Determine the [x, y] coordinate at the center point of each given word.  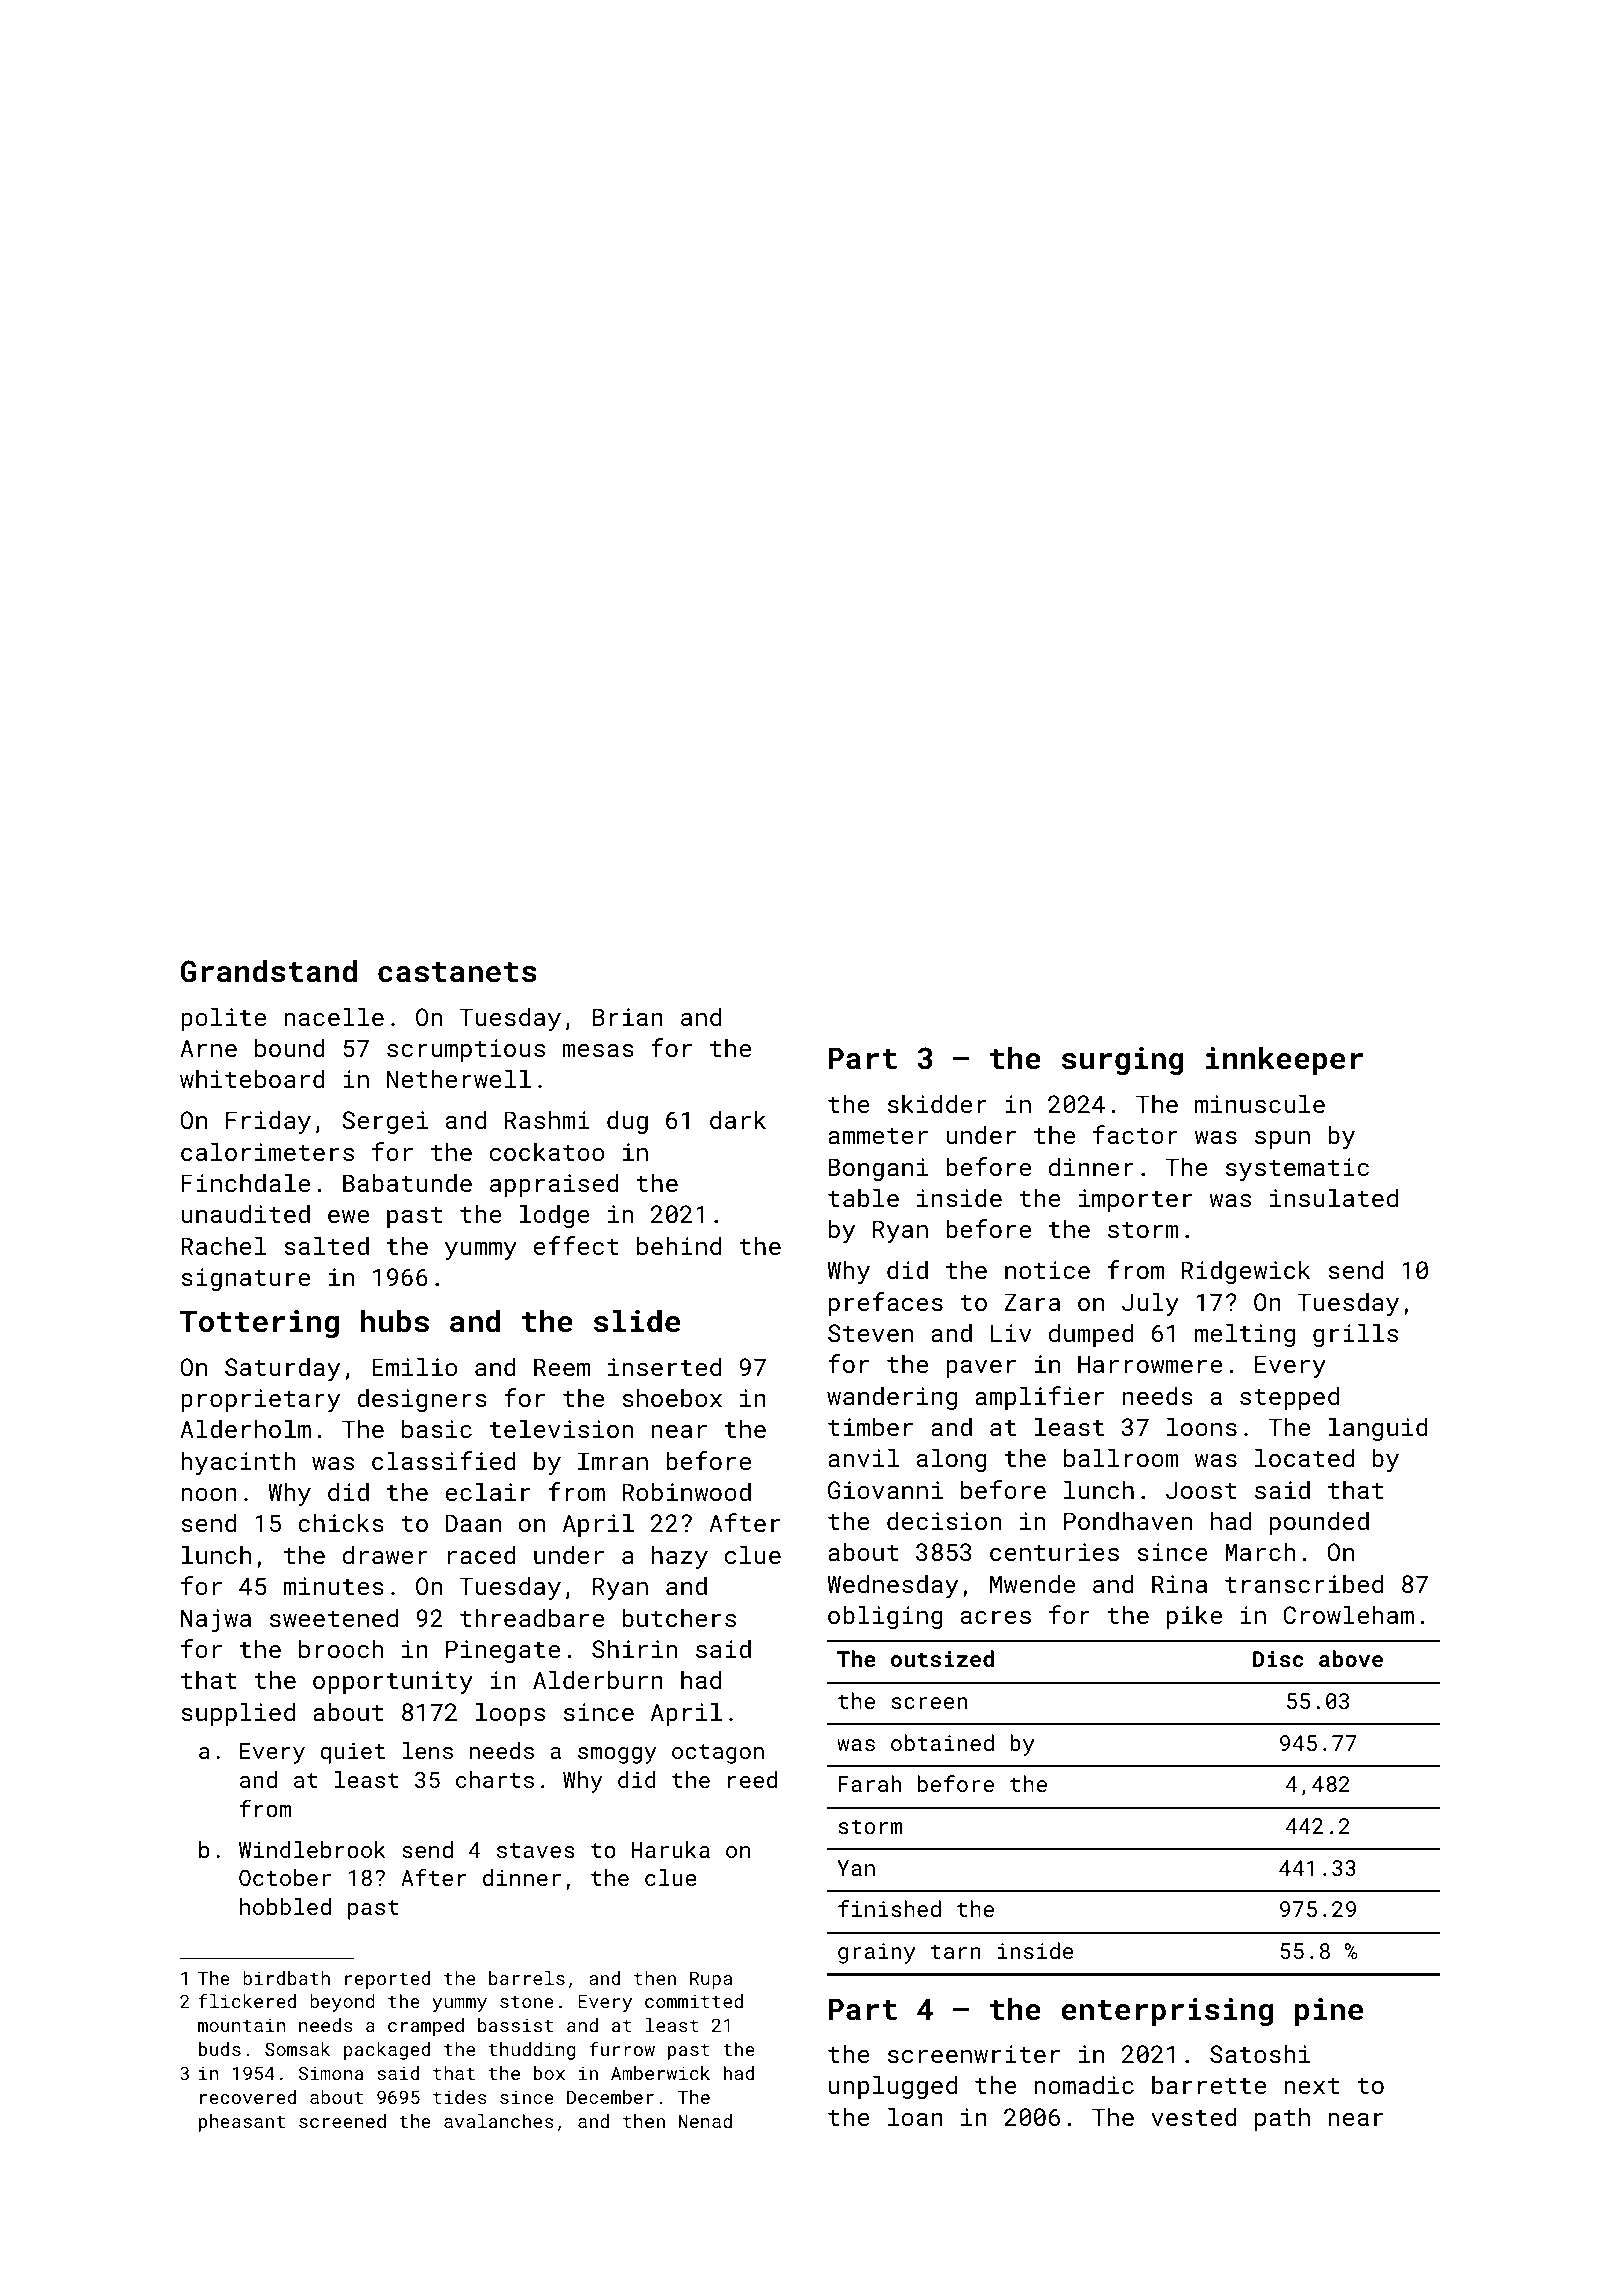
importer [1135, 1200]
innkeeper [1284, 1060]
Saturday [282, 1369]
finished [889, 1908]
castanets [457, 972]
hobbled [285, 1906]
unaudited [245, 1213]
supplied [238, 1714]
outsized [942, 1658]
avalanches [499, 2121]
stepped [1289, 1398]
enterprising [1167, 2012]
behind [679, 1245]
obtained [942, 1742]
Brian [628, 1017]
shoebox [672, 1397]
